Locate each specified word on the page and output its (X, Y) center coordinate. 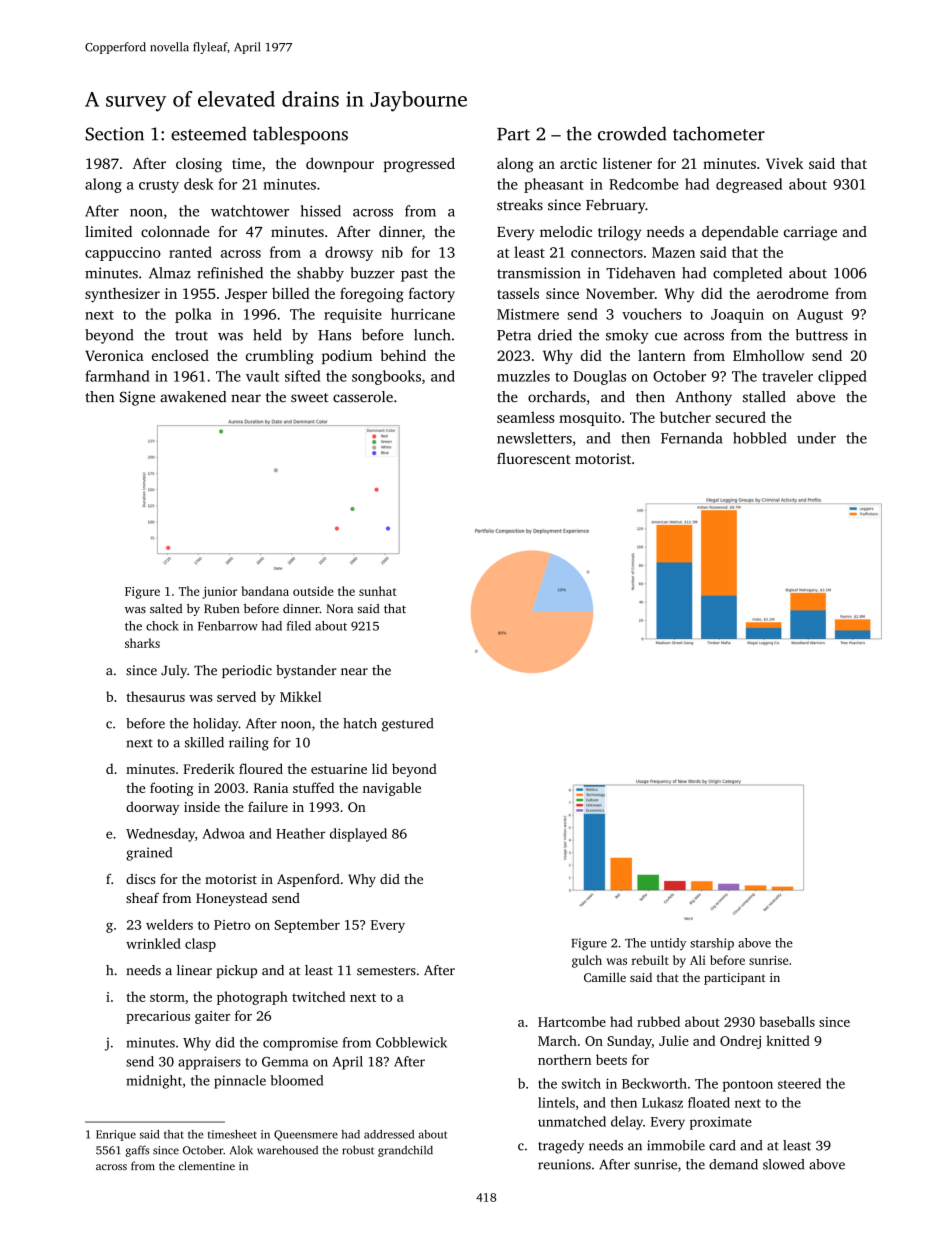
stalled (764, 397)
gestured (407, 725)
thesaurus (155, 696)
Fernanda (692, 438)
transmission (539, 273)
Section (114, 134)
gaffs (137, 1151)
